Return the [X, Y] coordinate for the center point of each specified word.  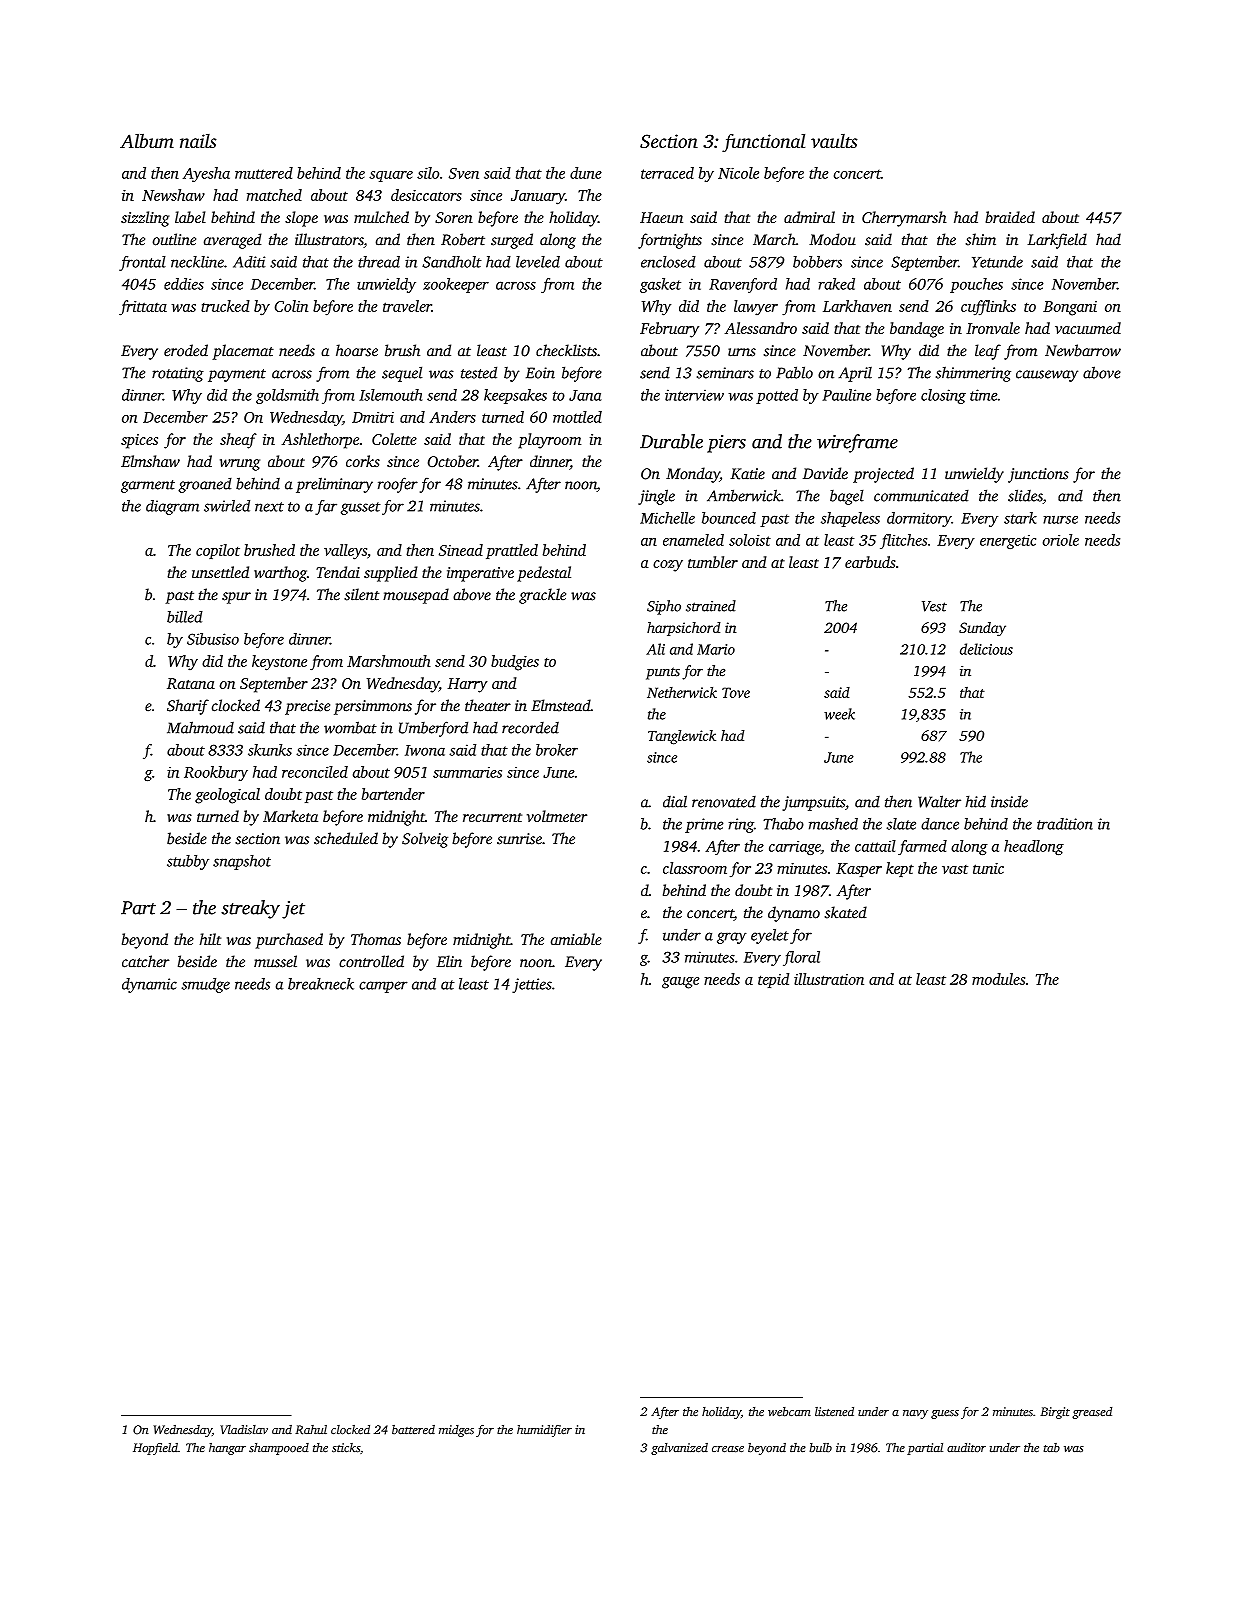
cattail [875, 846]
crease [728, 1449]
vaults [834, 141]
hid [975, 801]
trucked [225, 306]
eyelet [770, 936]
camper [383, 987]
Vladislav [244, 1429]
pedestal [544, 574]
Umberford [433, 729]
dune [586, 173]
